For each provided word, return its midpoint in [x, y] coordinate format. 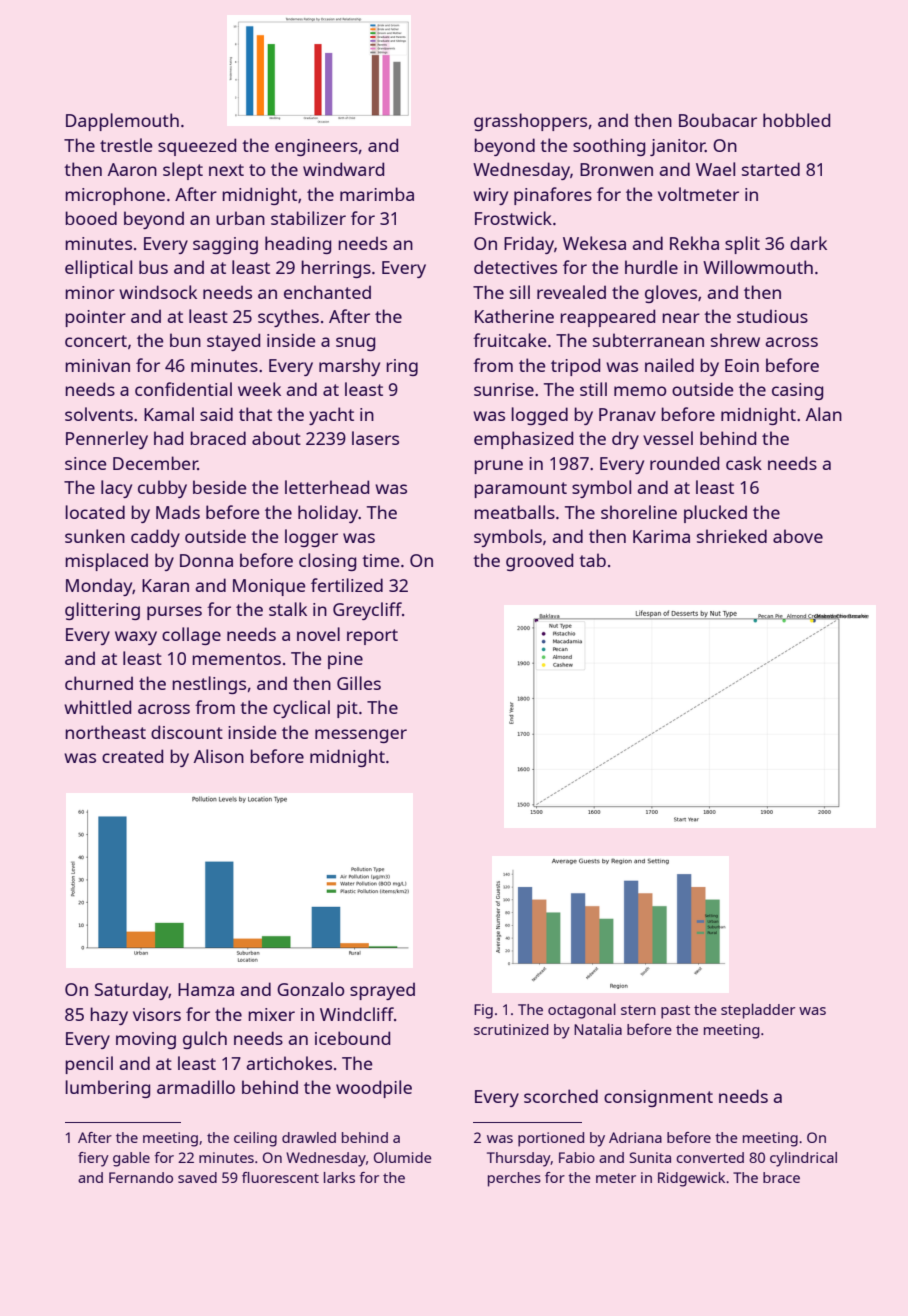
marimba [377, 194]
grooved [539, 562]
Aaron [132, 169]
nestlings [209, 685]
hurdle [651, 267]
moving [146, 1040]
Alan [824, 414]
